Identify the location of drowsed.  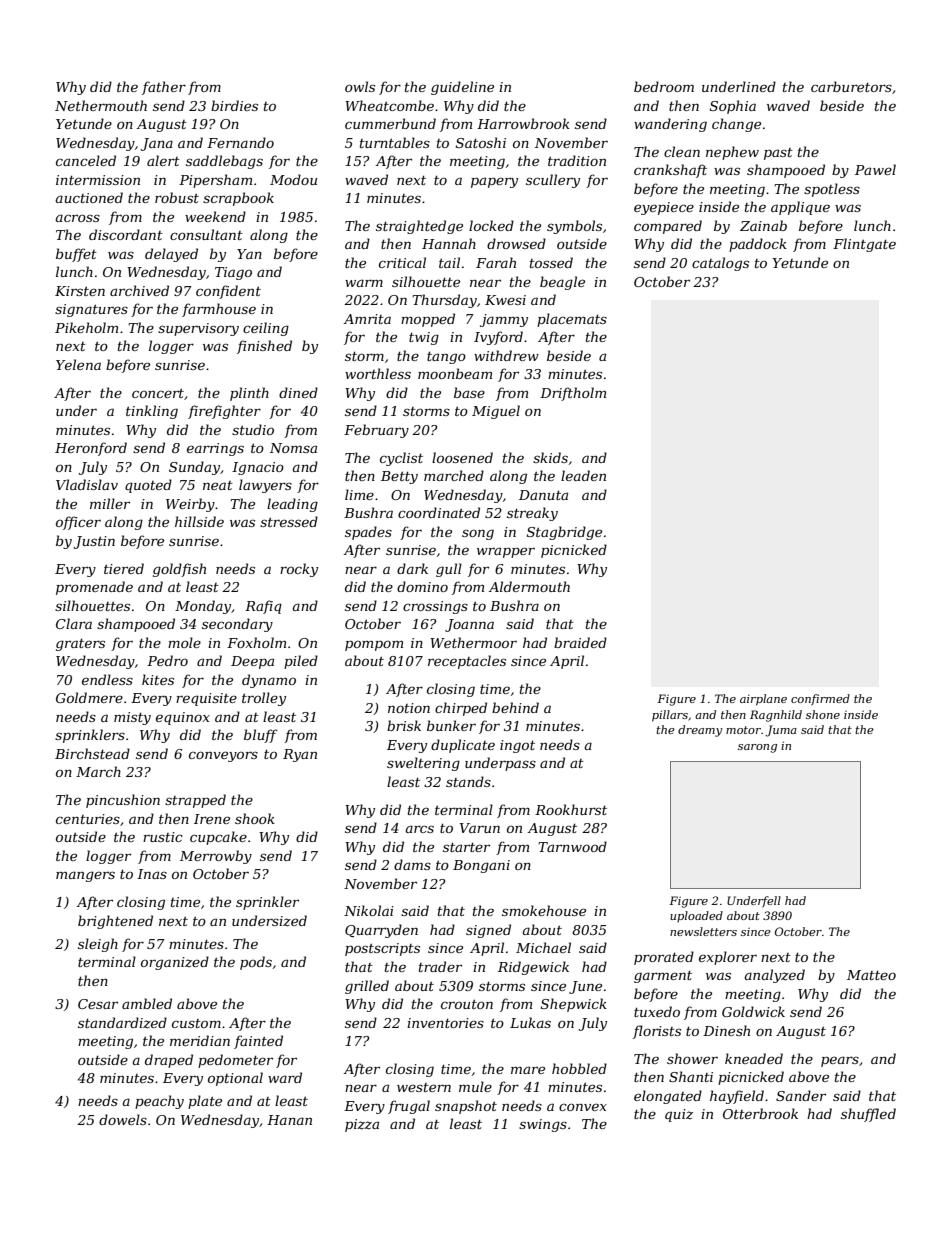
(516, 243).
